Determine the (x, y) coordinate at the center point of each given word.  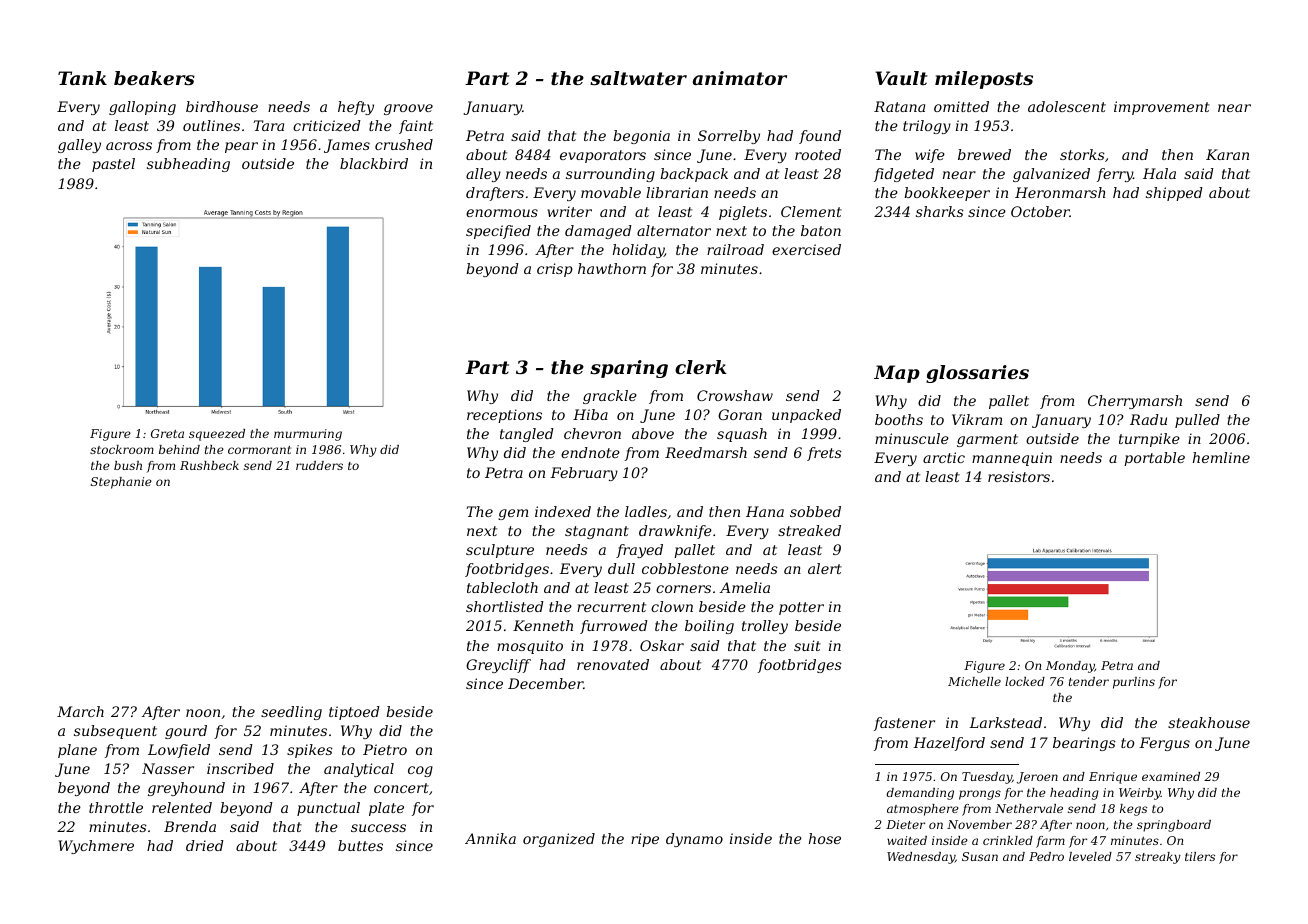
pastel (113, 165)
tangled (527, 435)
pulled (1197, 421)
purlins (1134, 683)
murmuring (308, 435)
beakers (154, 78)
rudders (319, 465)
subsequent (115, 732)
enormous (502, 213)
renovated (613, 664)
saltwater (638, 78)
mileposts (984, 80)
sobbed (815, 511)
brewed (984, 154)
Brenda (190, 826)
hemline (1221, 457)
